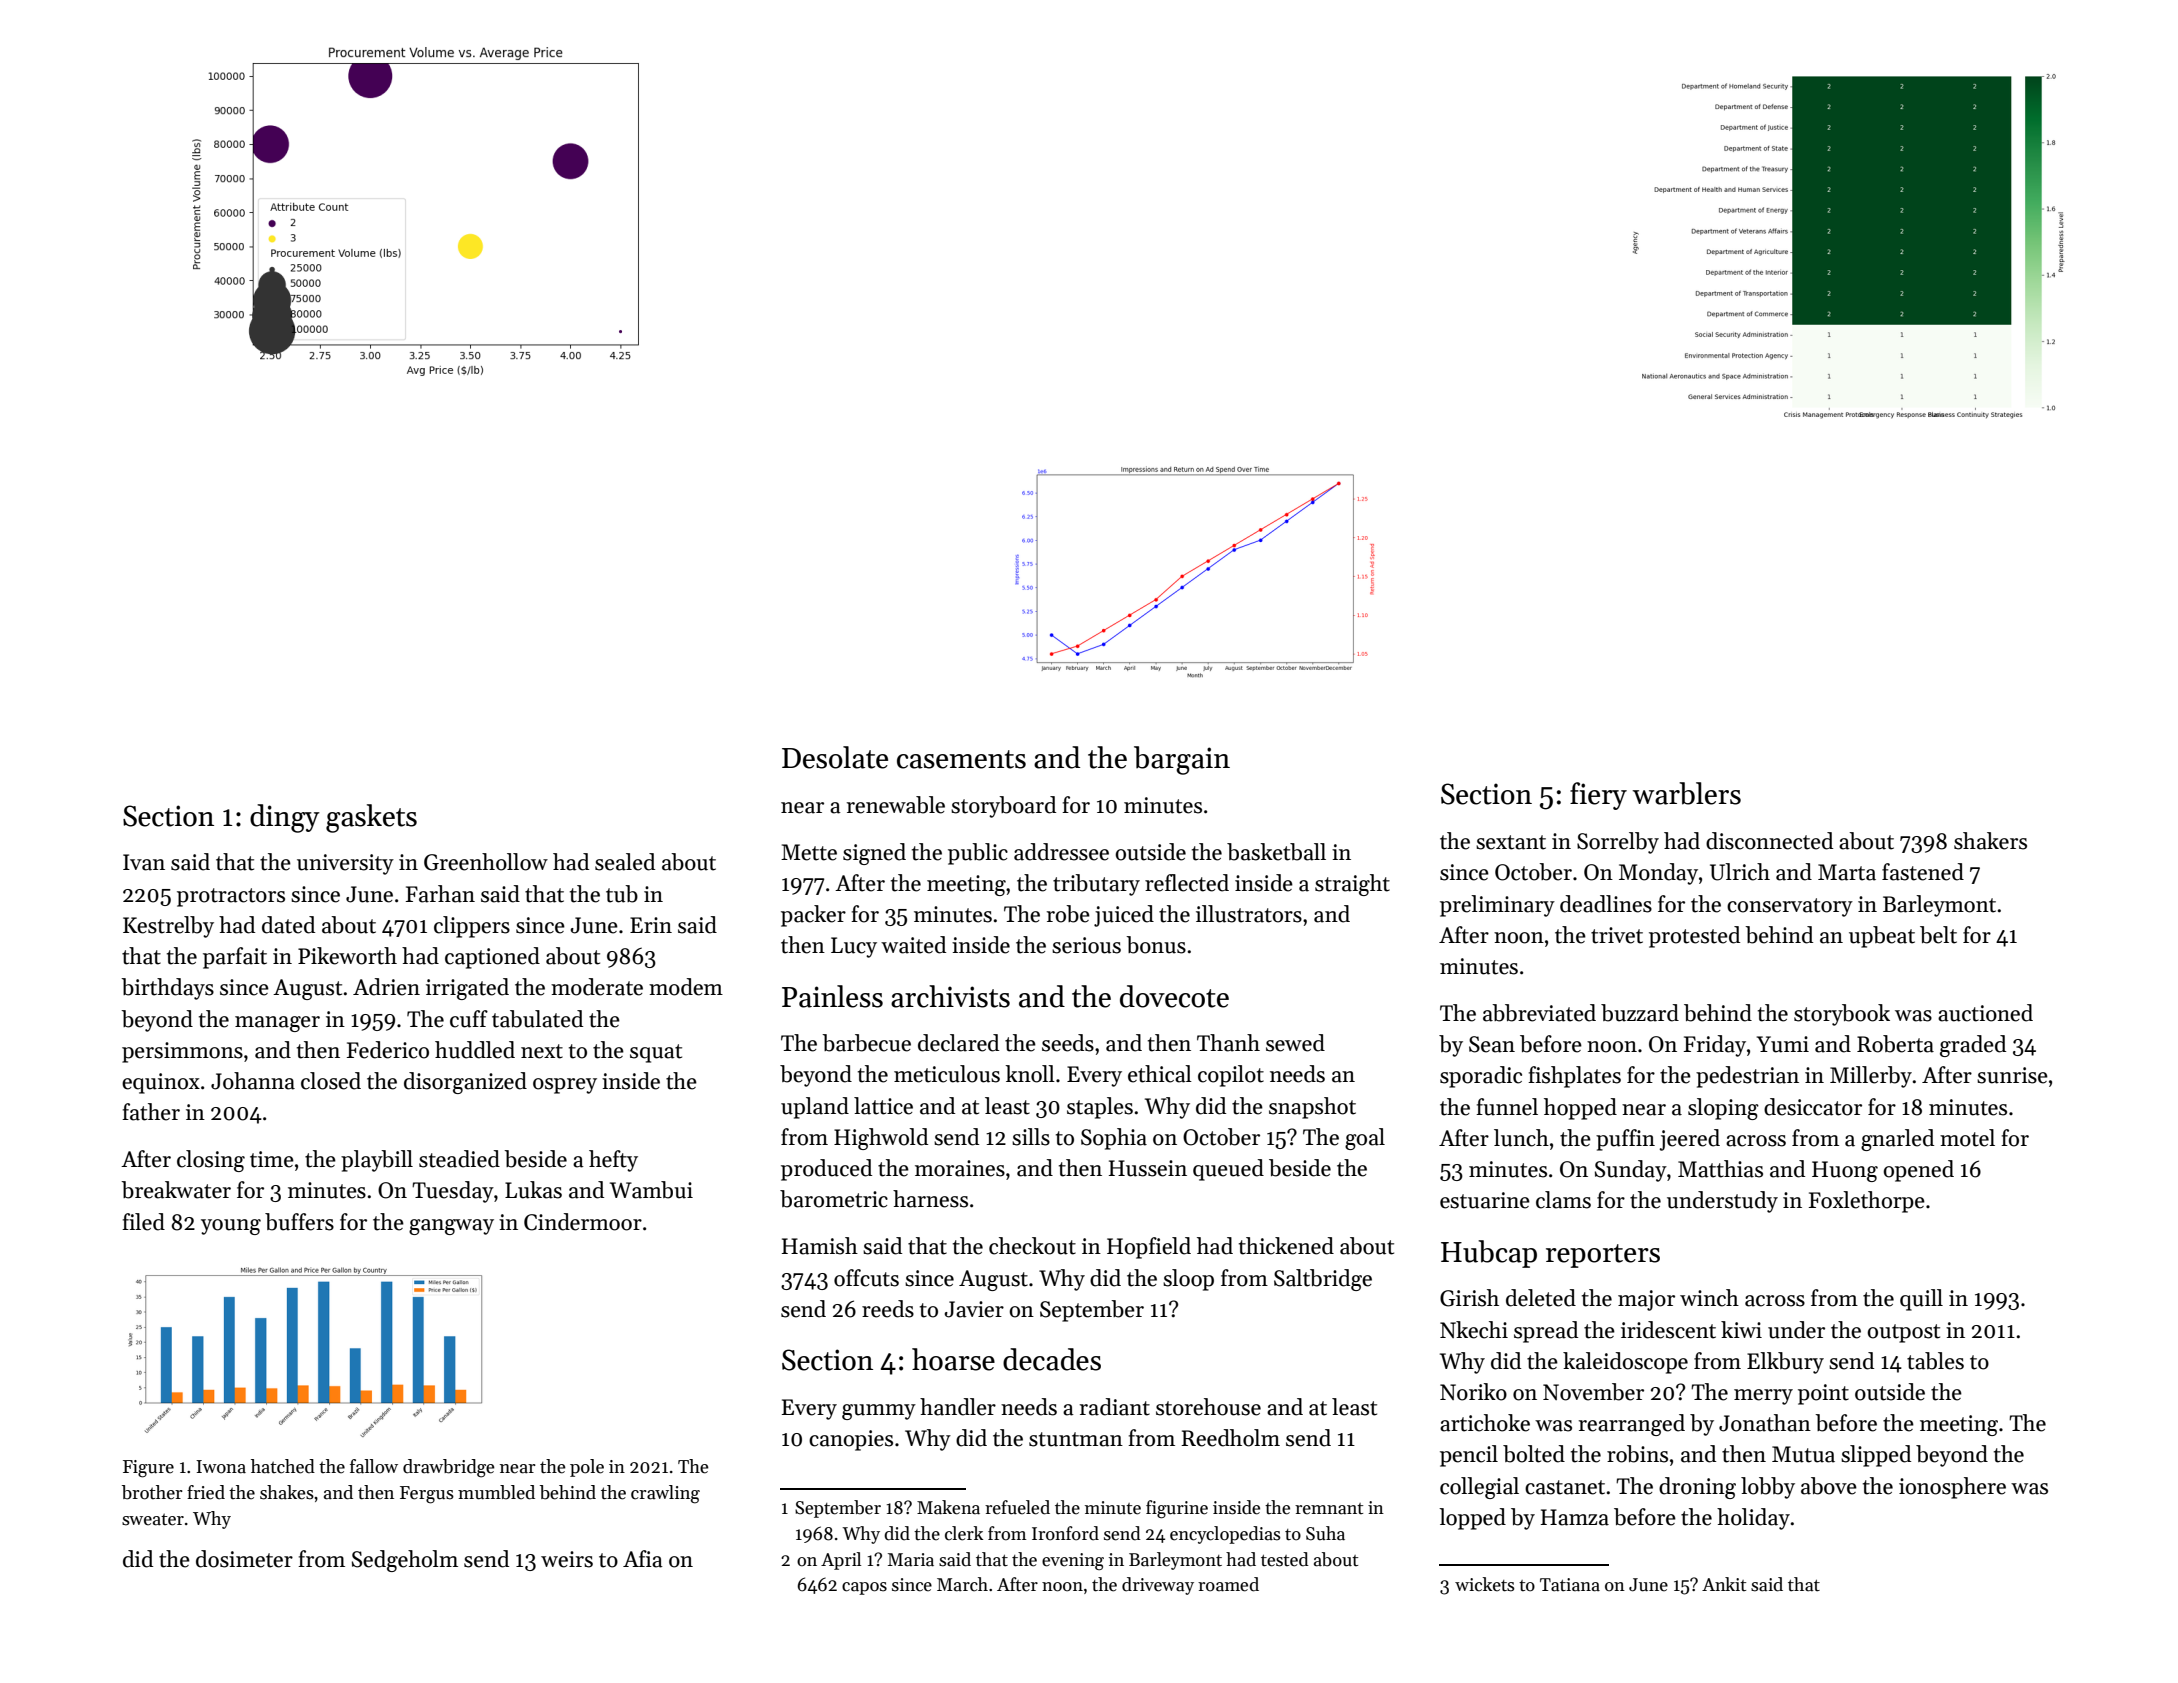 The width and height of the page is (2178, 1683). What do you see at coordinates (1918, 1171) in the page?
I see `opened` at bounding box center [1918, 1171].
